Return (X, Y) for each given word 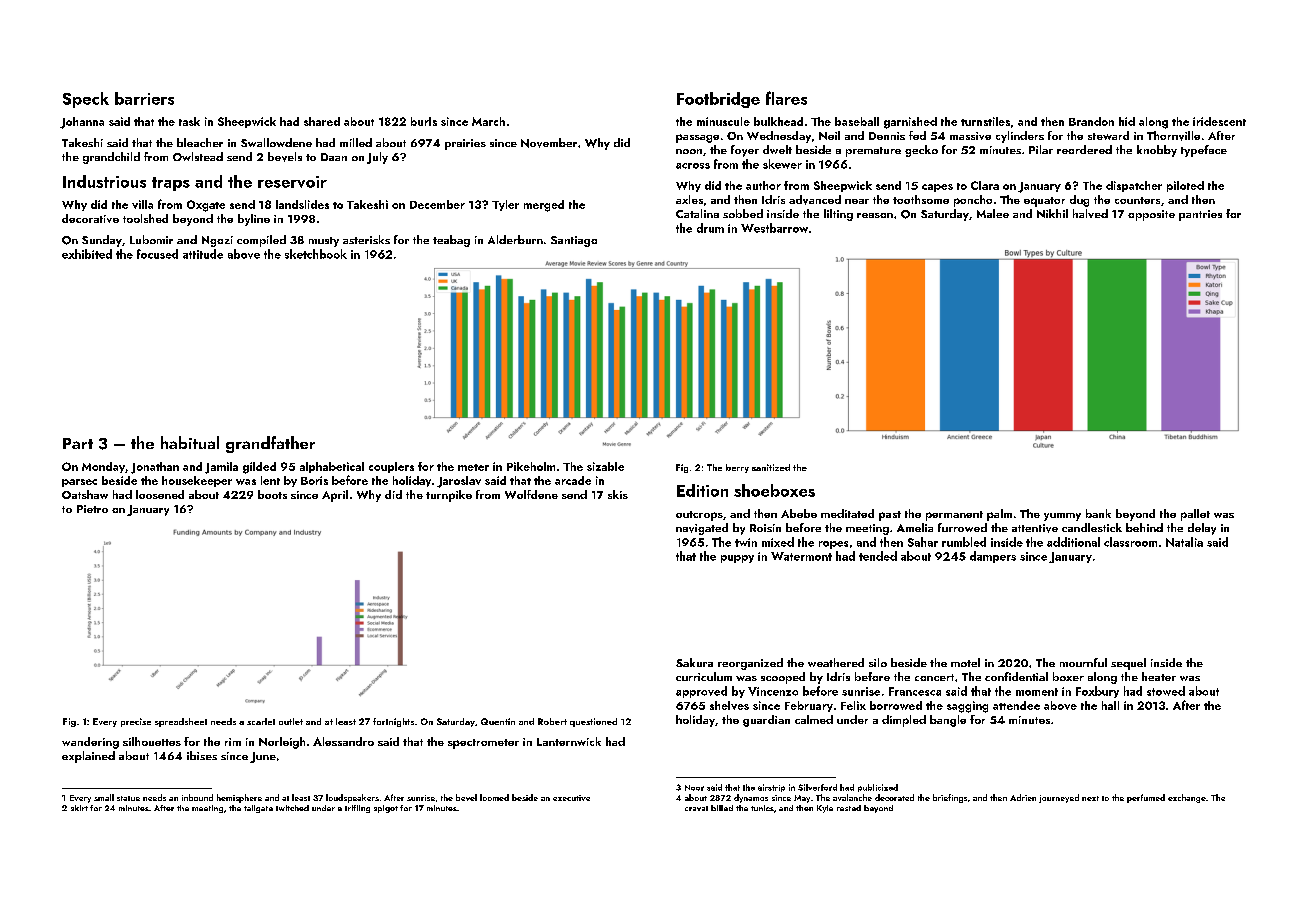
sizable (605, 466)
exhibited (87, 254)
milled (356, 142)
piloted (1185, 186)
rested (849, 808)
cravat (696, 808)
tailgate (258, 809)
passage (697, 138)
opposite (1151, 215)
